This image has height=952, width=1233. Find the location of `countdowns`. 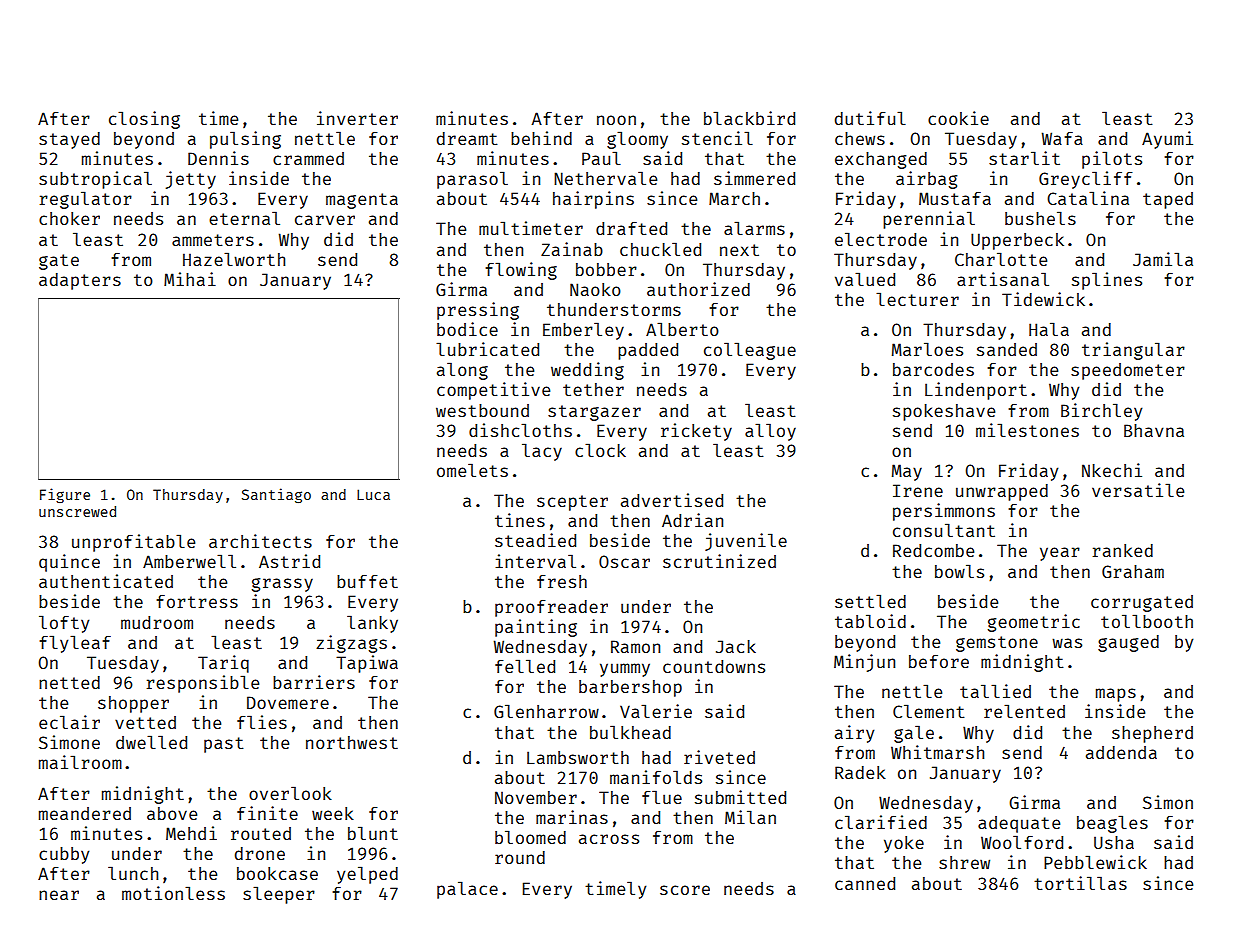

countdowns is located at coordinates (714, 666).
